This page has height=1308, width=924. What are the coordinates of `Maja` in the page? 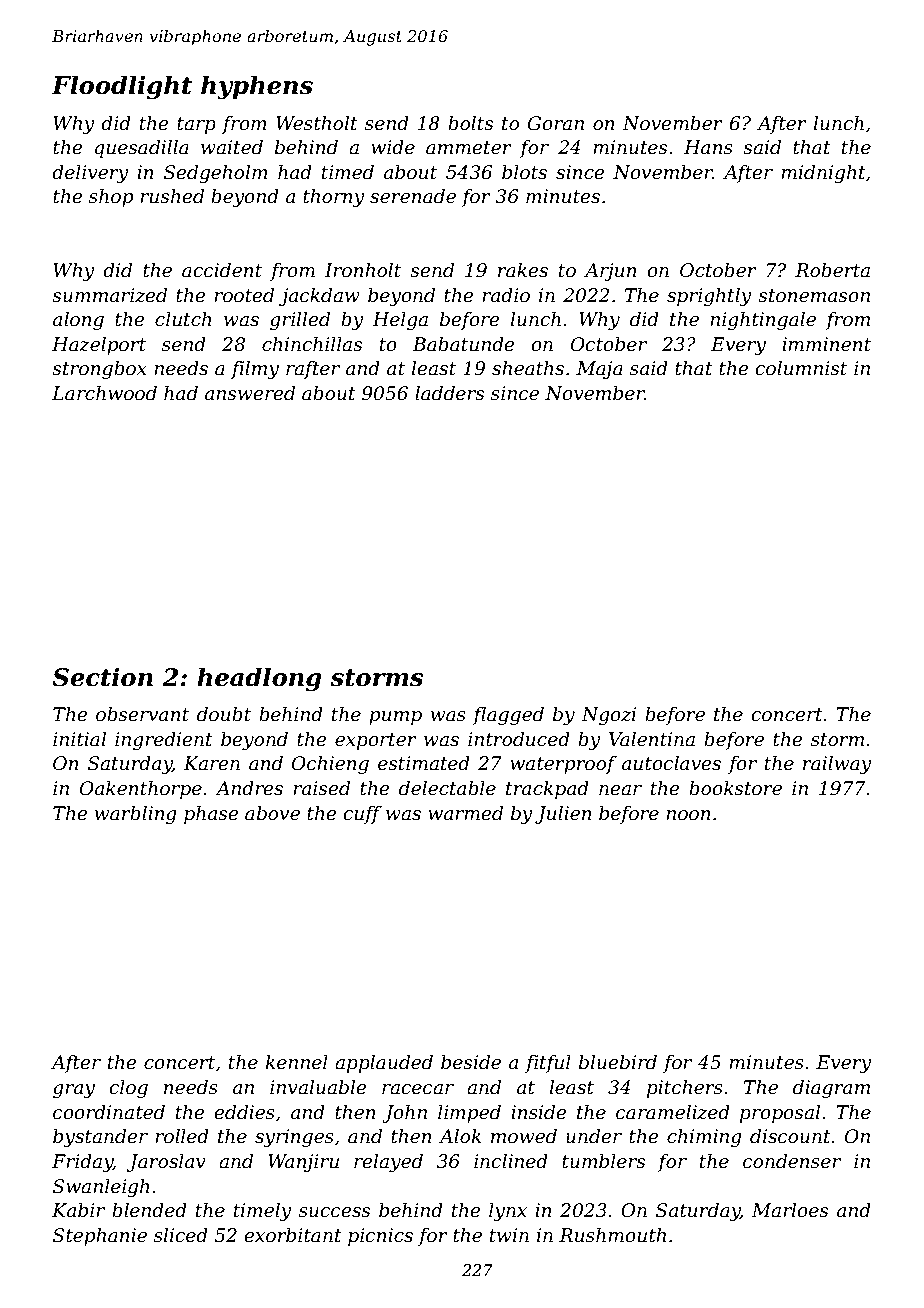 It's located at (599, 370).
